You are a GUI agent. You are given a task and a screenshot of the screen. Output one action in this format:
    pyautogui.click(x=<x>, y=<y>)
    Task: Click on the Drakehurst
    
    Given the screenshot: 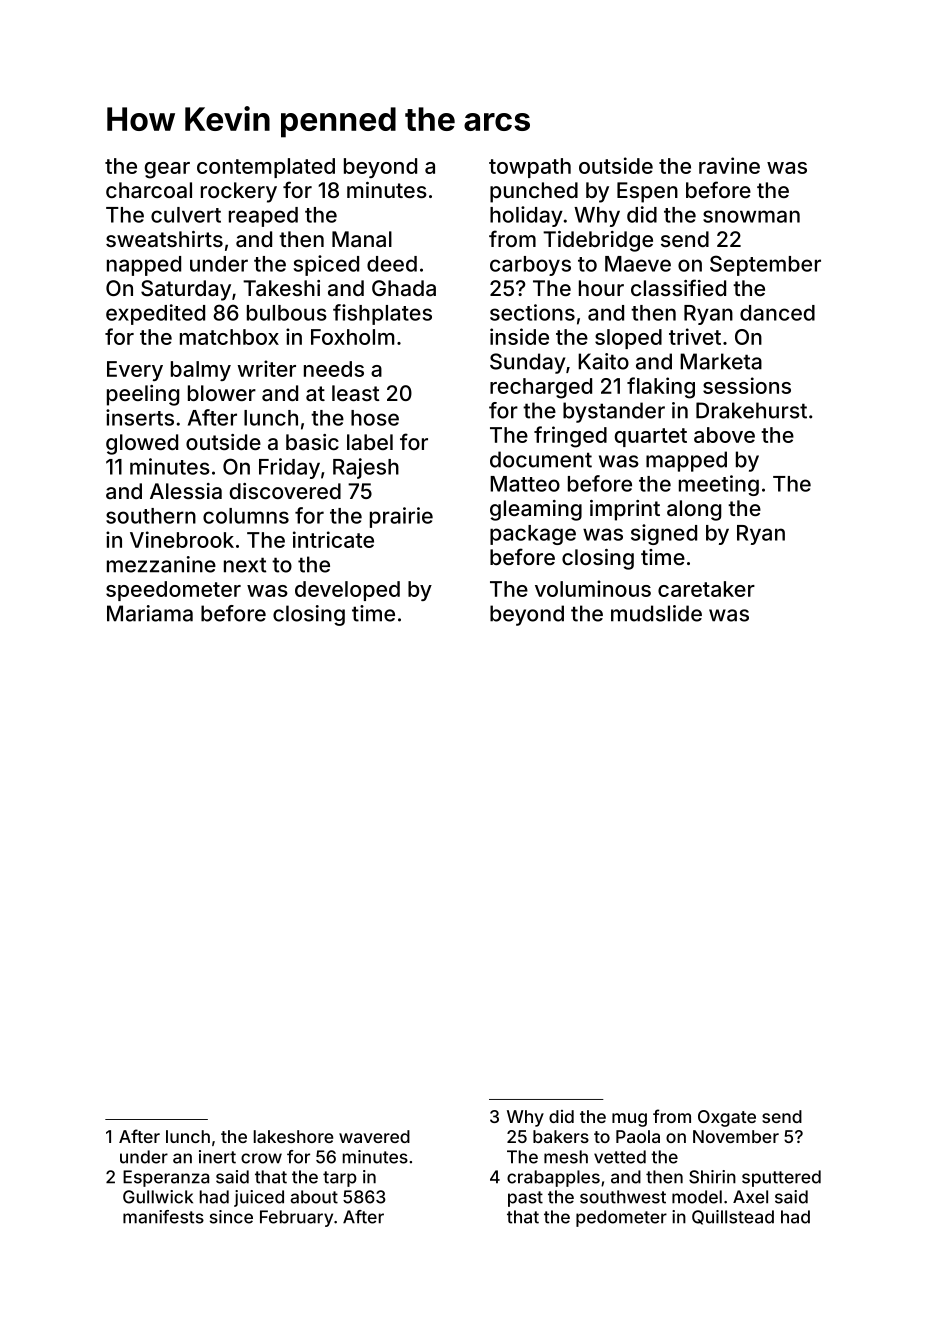 What is the action you would take?
    pyautogui.click(x=751, y=410)
